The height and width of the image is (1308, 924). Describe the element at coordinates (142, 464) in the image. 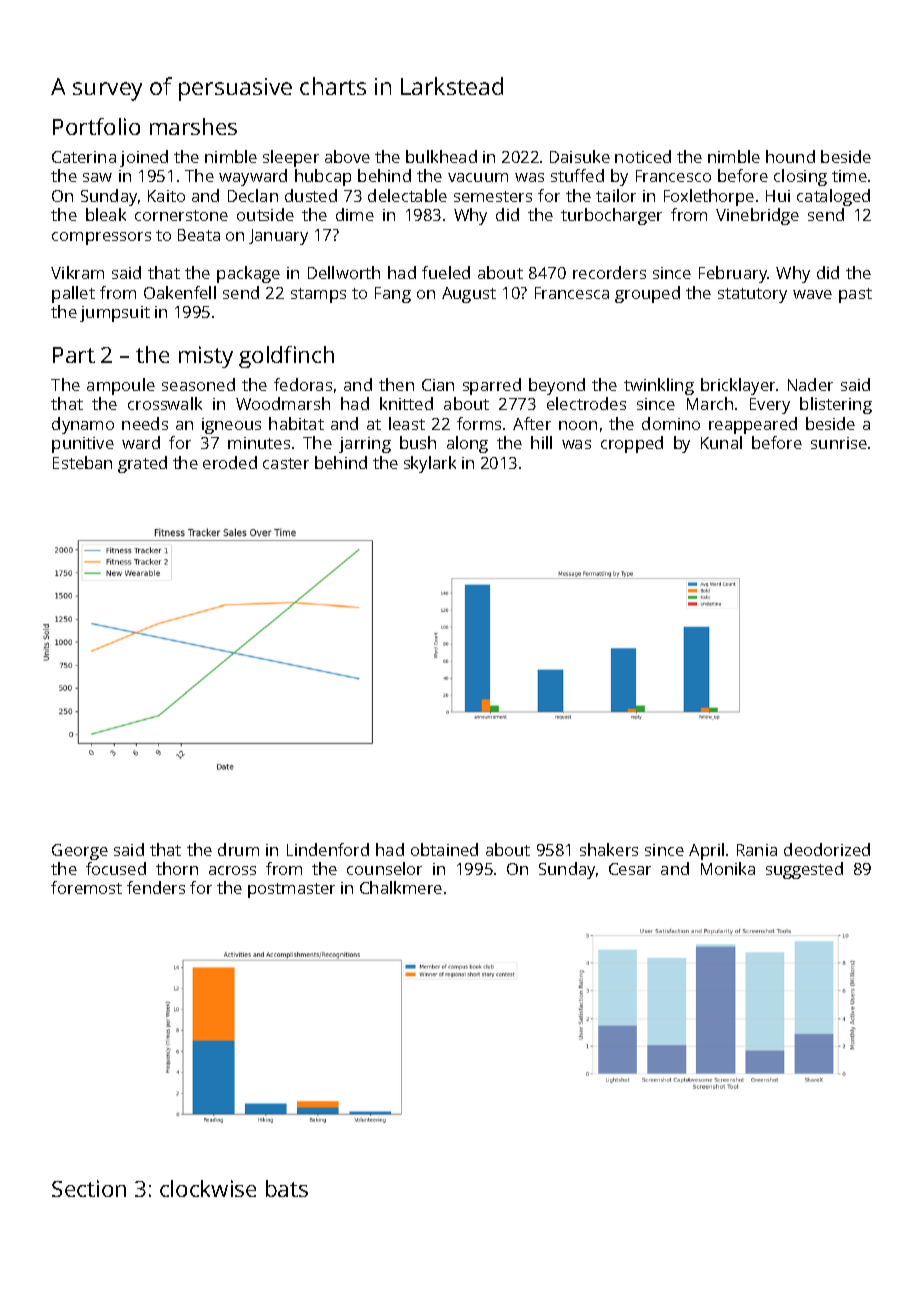

I see `grated` at that location.
